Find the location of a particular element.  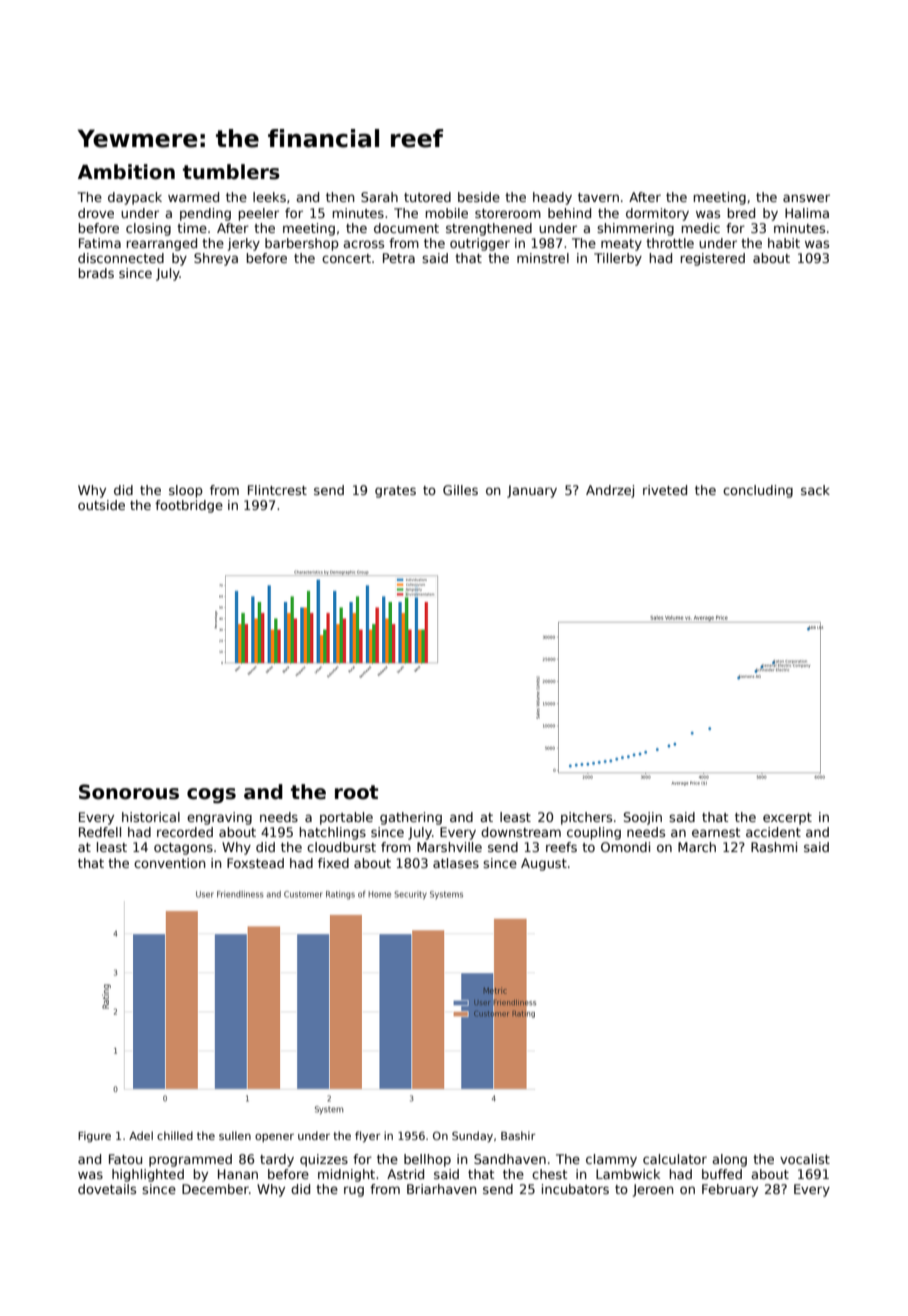

sullen is located at coordinates (235, 1135).
